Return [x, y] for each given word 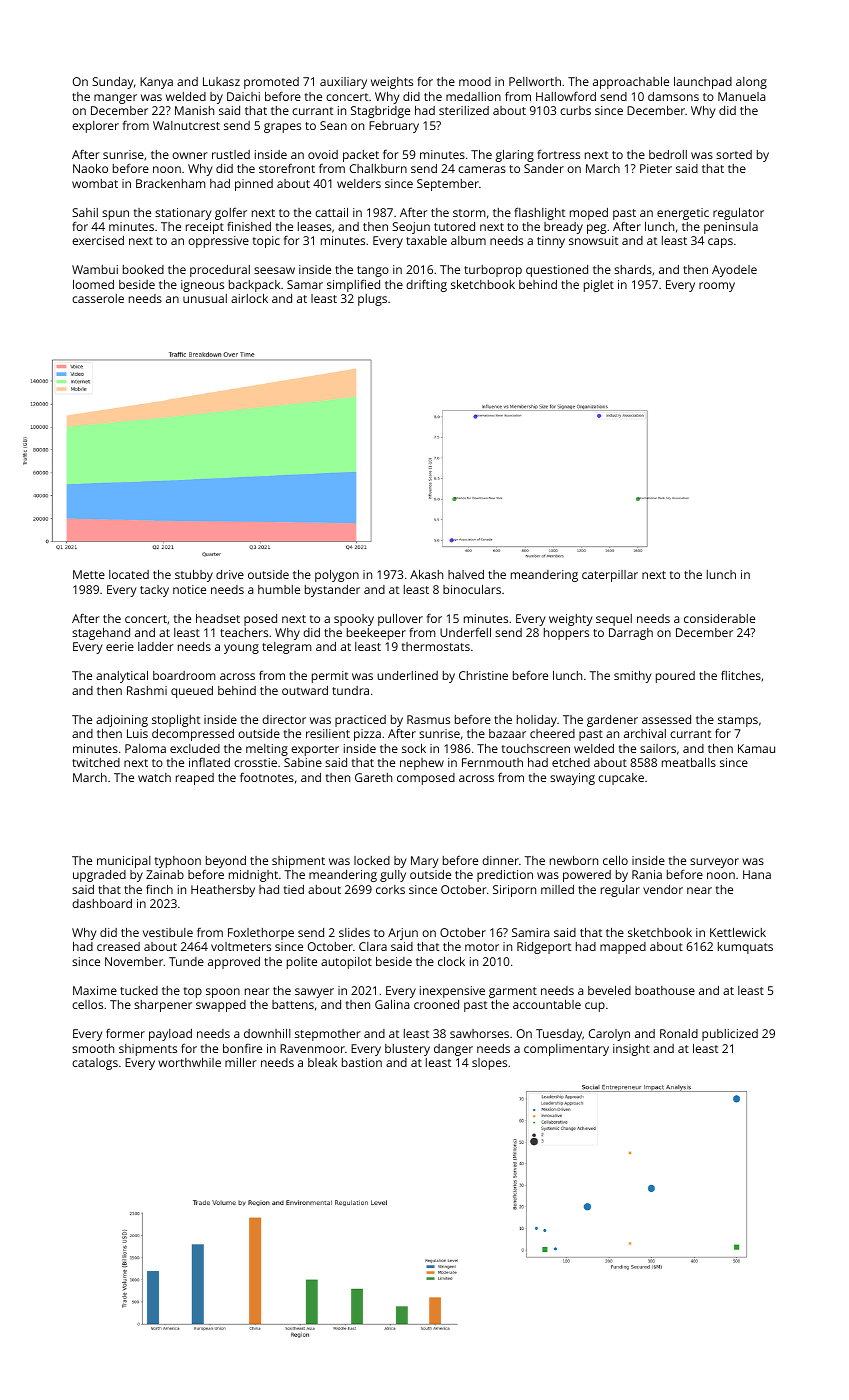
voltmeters [241, 946]
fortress [558, 154]
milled [557, 889]
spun [115, 215]
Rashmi [147, 690]
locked [372, 860]
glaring [515, 156]
